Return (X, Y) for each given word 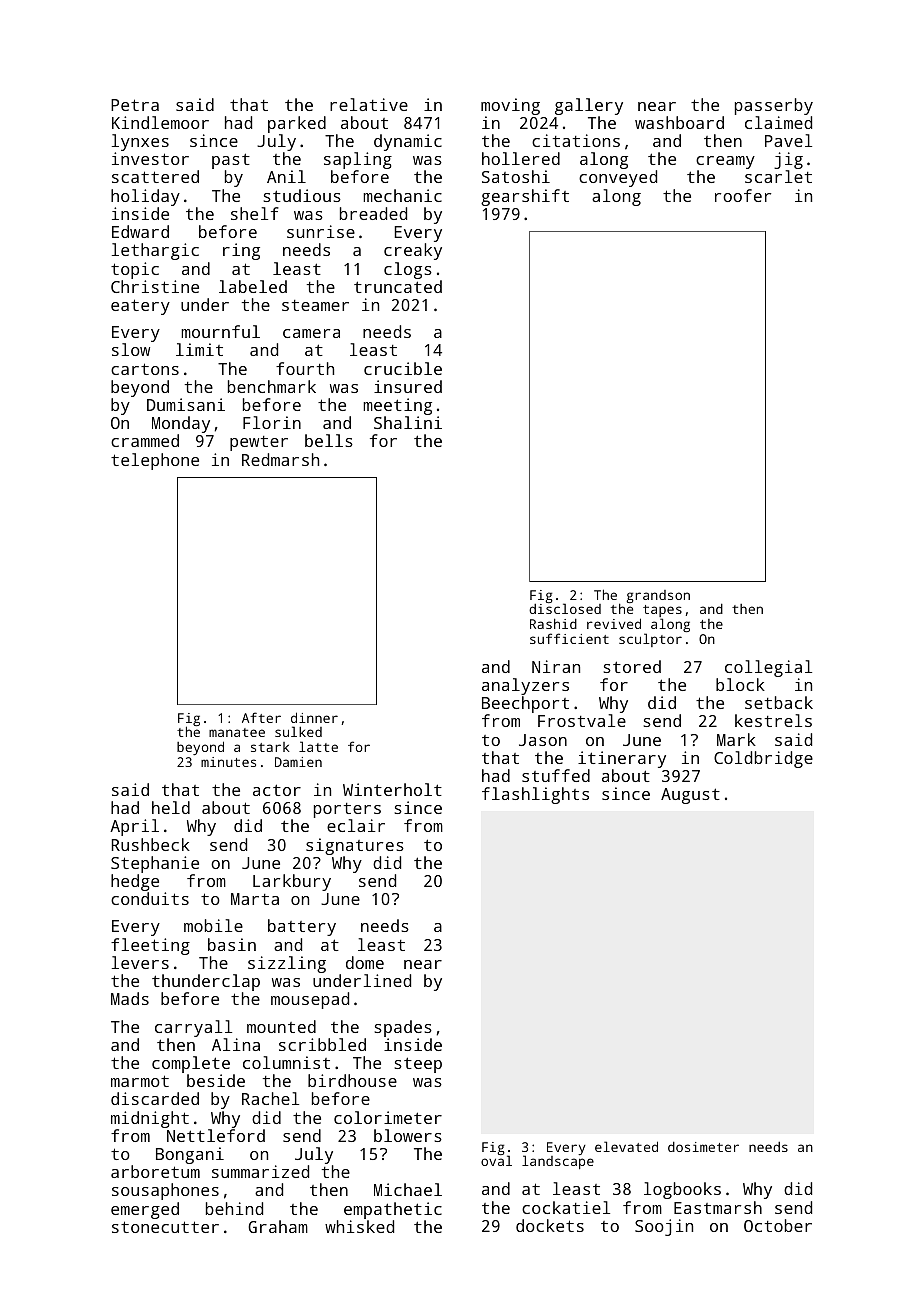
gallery (589, 106)
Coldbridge (763, 759)
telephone (155, 461)
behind (234, 1208)
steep (418, 1065)
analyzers (525, 686)
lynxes (140, 142)
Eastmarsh (718, 1207)
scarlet (778, 177)
